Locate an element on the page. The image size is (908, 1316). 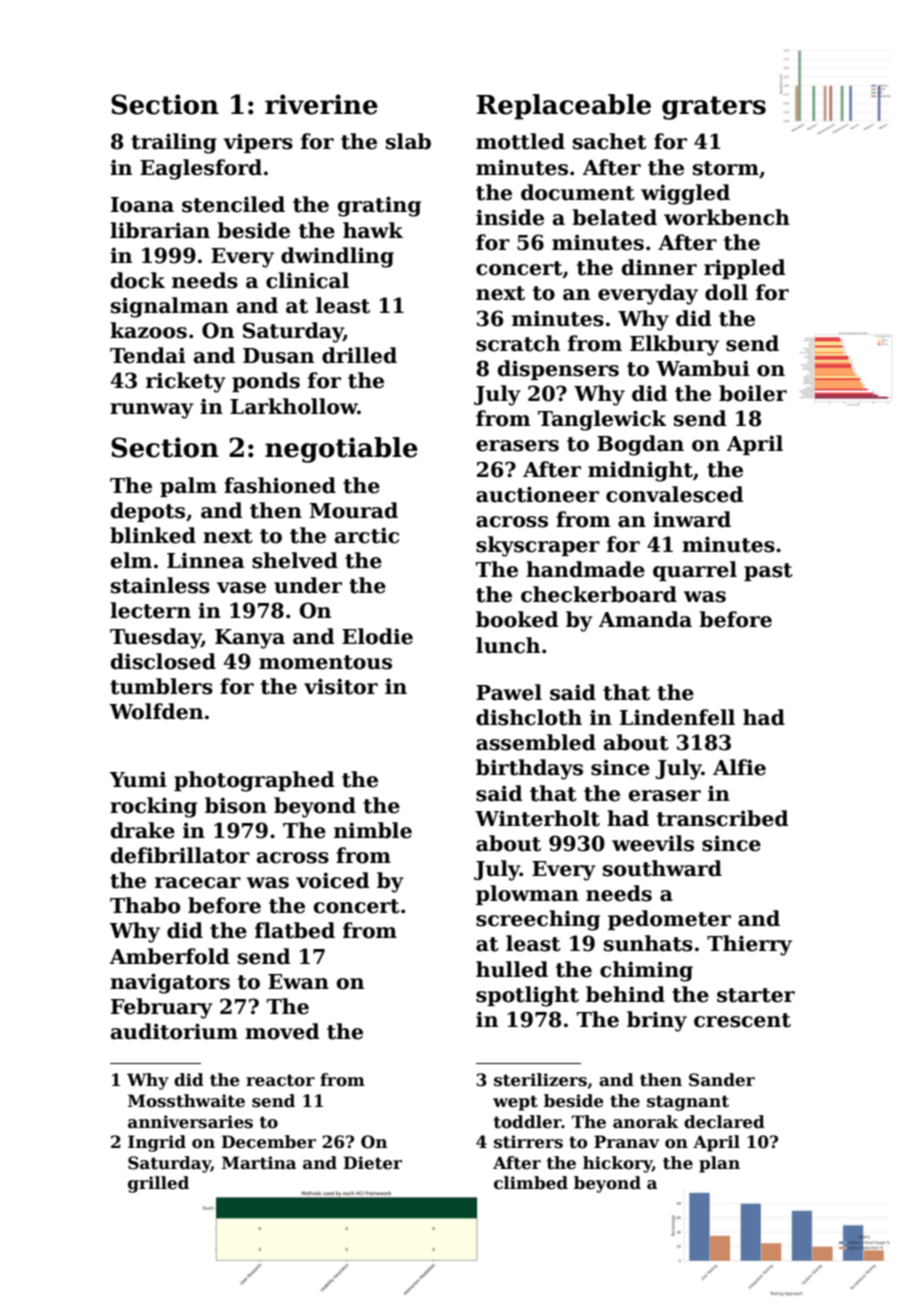
vipers is located at coordinates (258, 143).
